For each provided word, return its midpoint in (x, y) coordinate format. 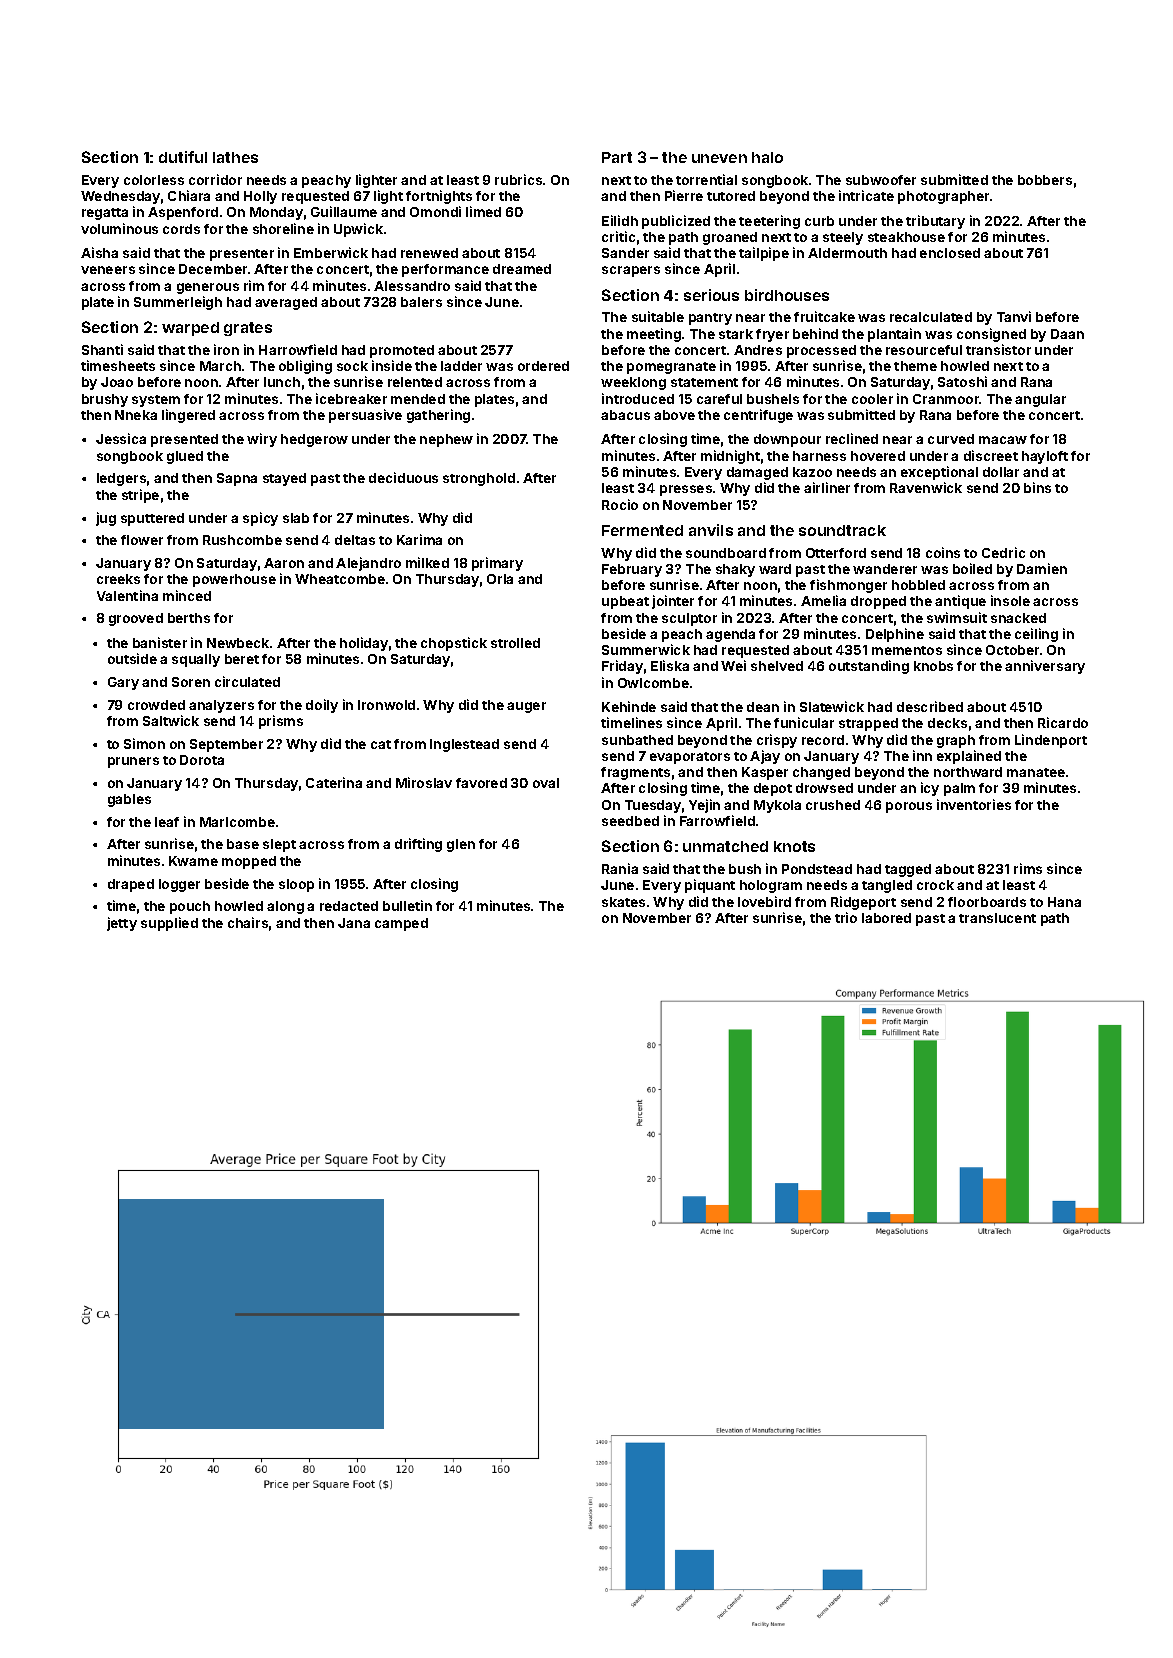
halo (767, 157)
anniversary (1045, 667)
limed (483, 211)
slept (279, 845)
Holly (260, 197)
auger (526, 707)
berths (189, 618)
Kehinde (629, 706)
